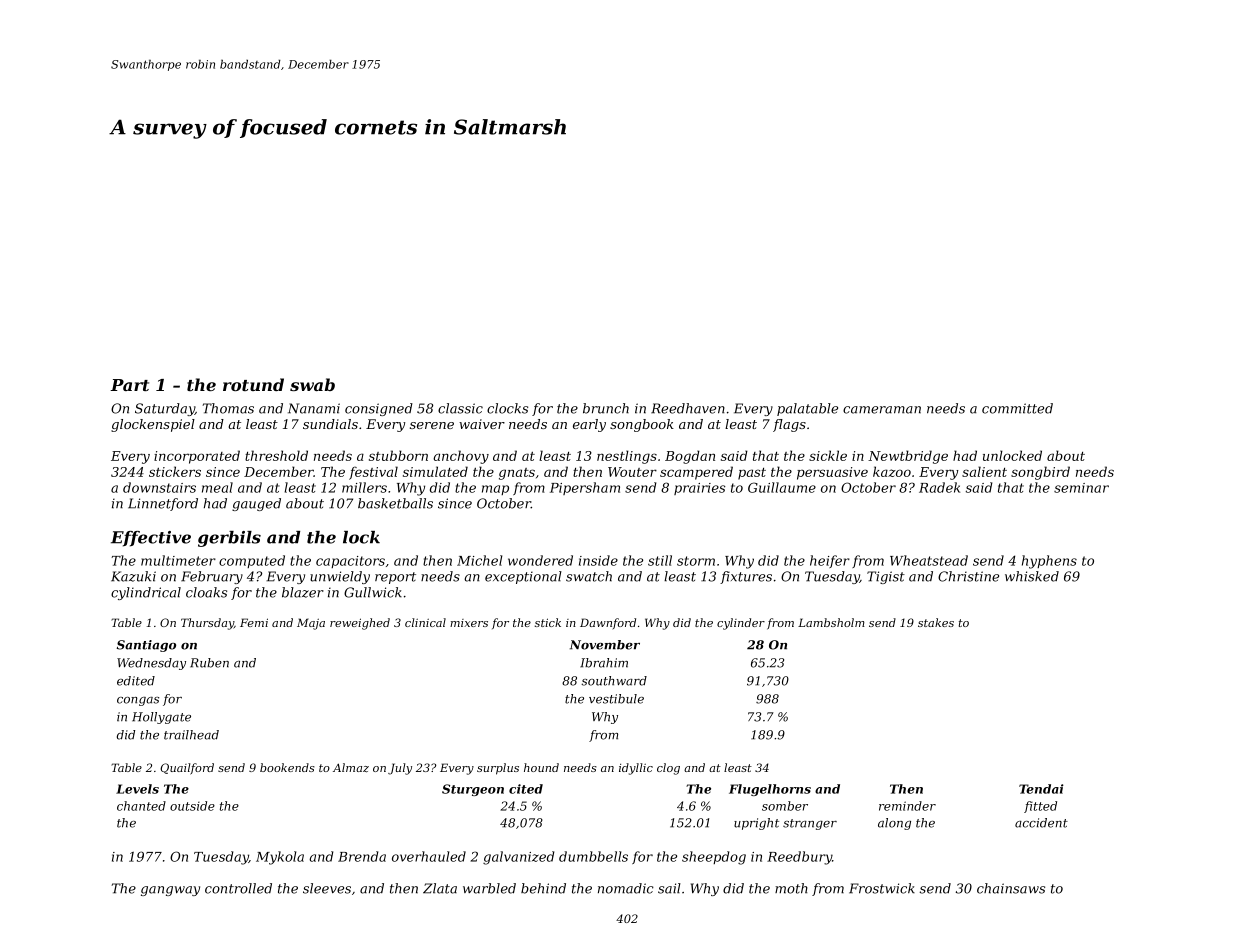 This screenshot has height=952, width=1233. What do you see at coordinates (669, 888) in the screenshot?
I see `sail` at bounding box center [669, 888].
